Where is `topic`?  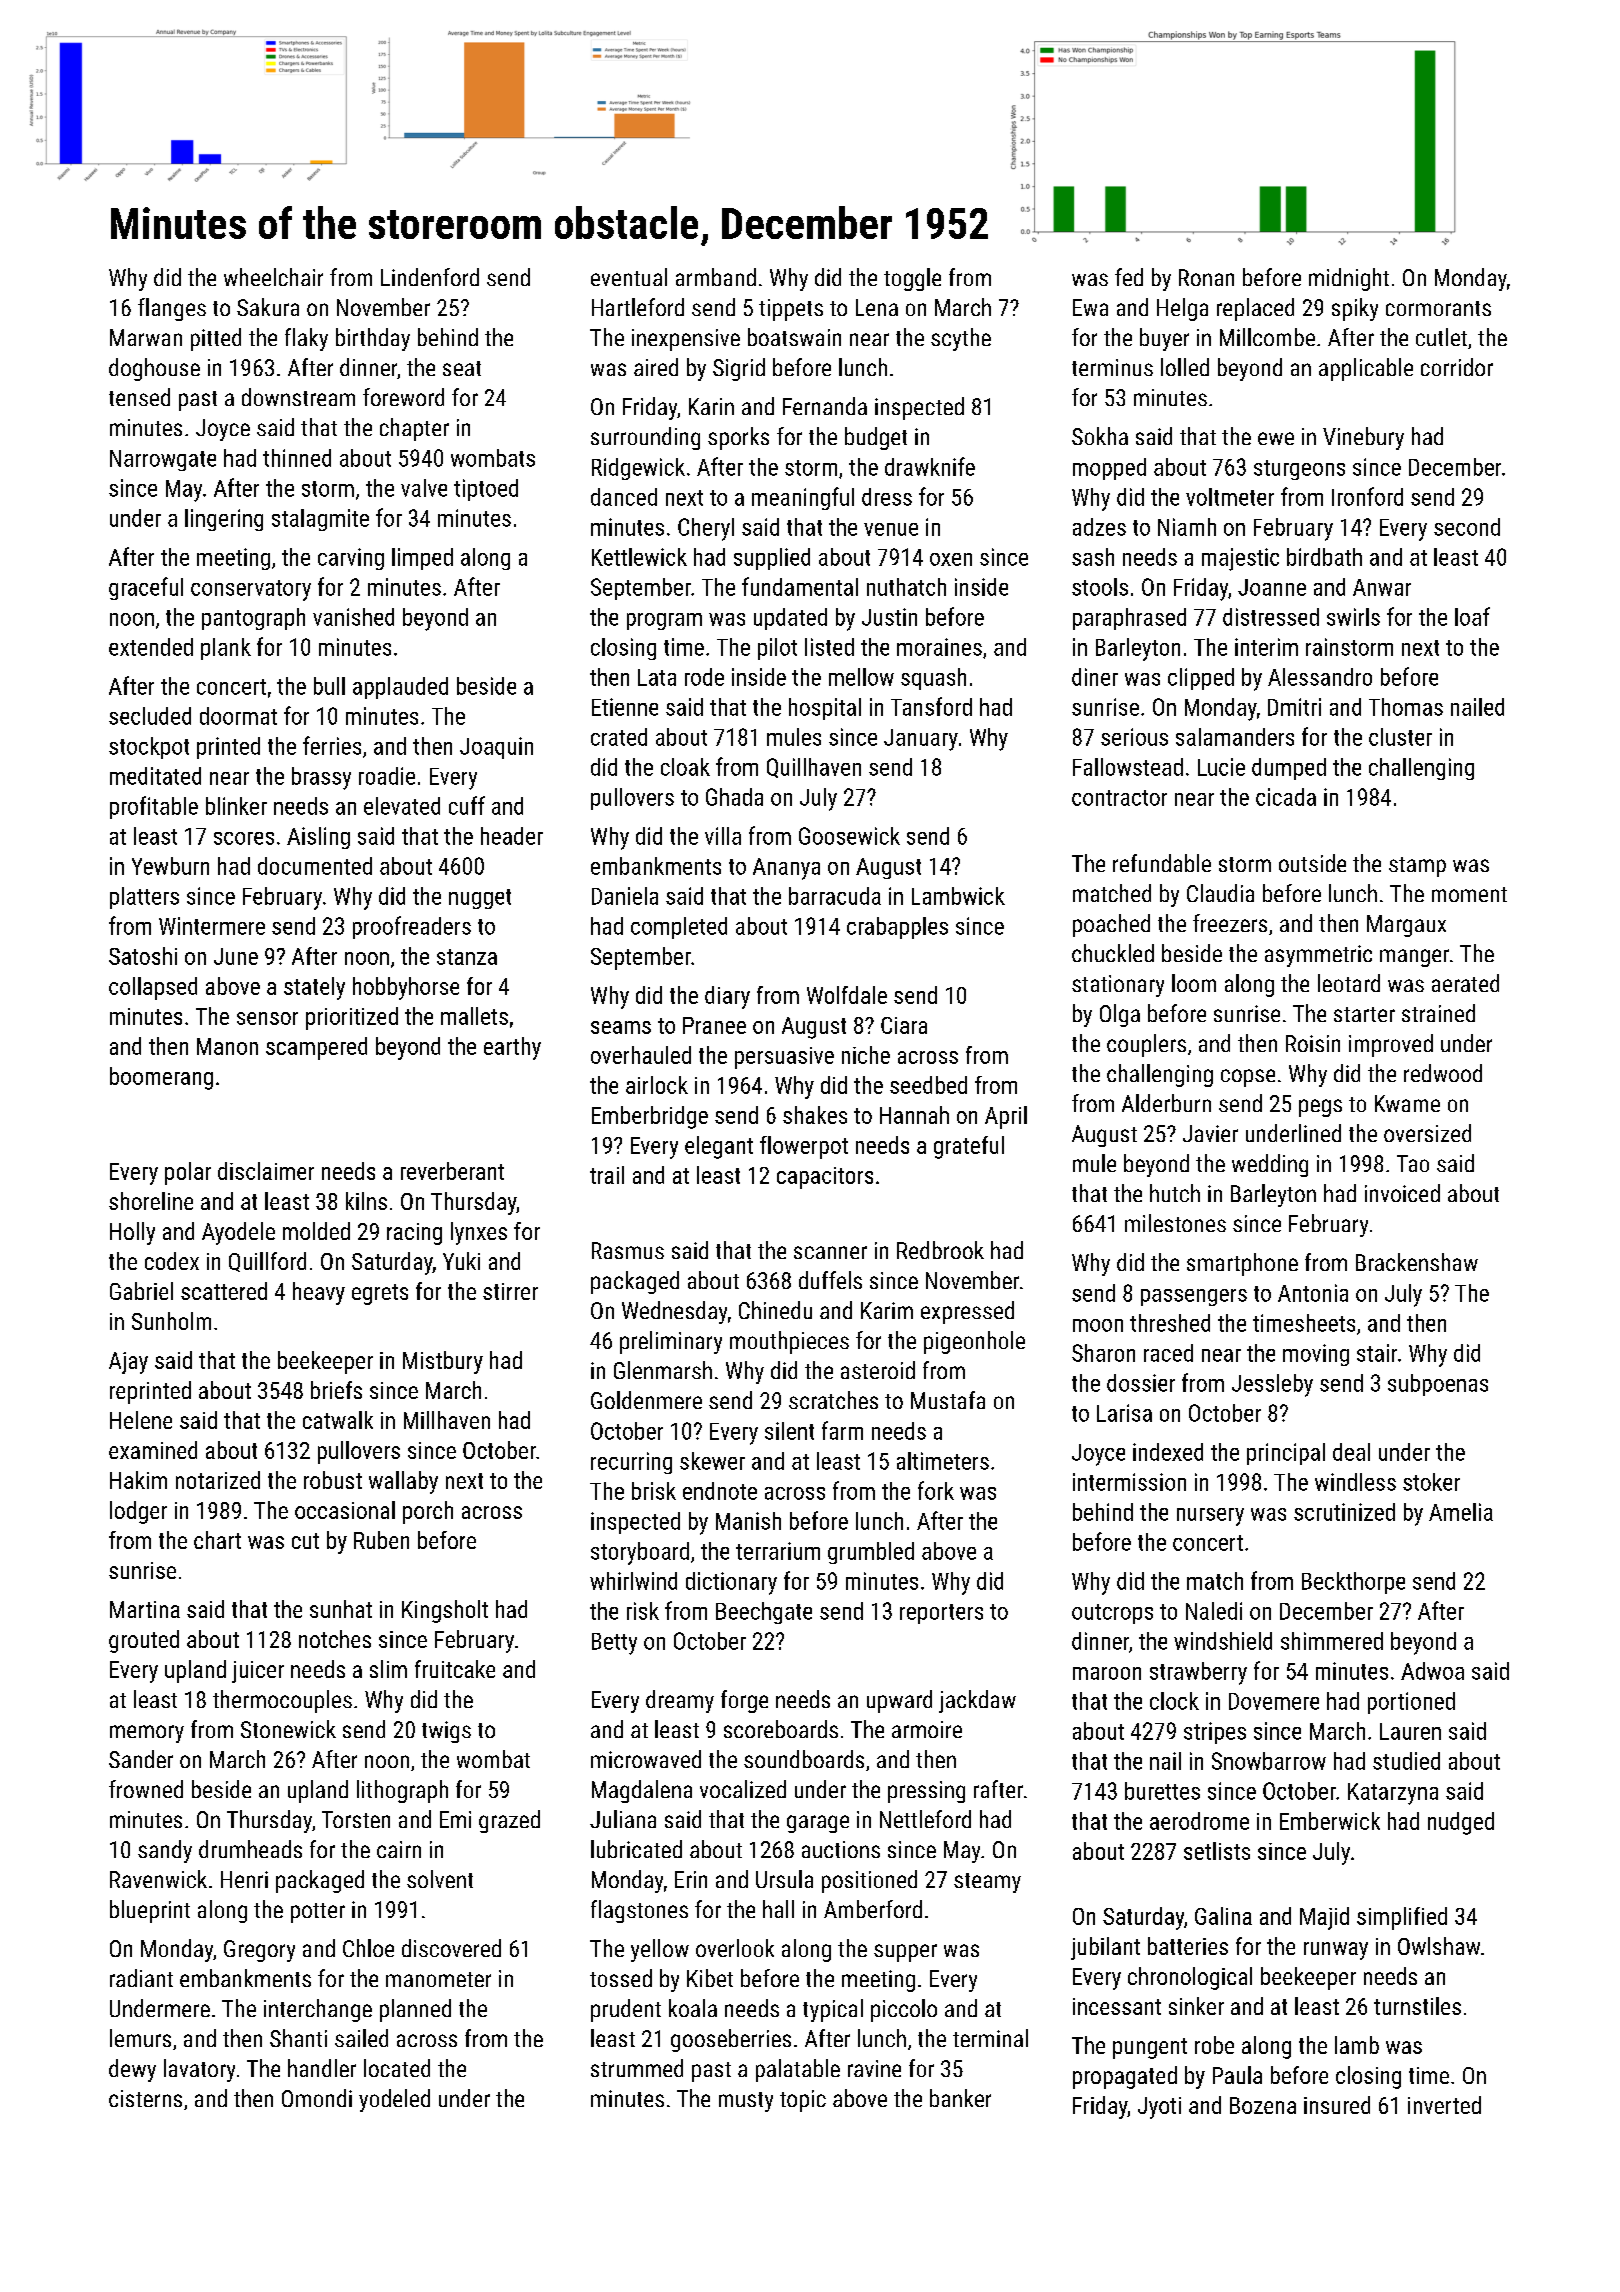 topic is located at coordinates (803, 2101).
